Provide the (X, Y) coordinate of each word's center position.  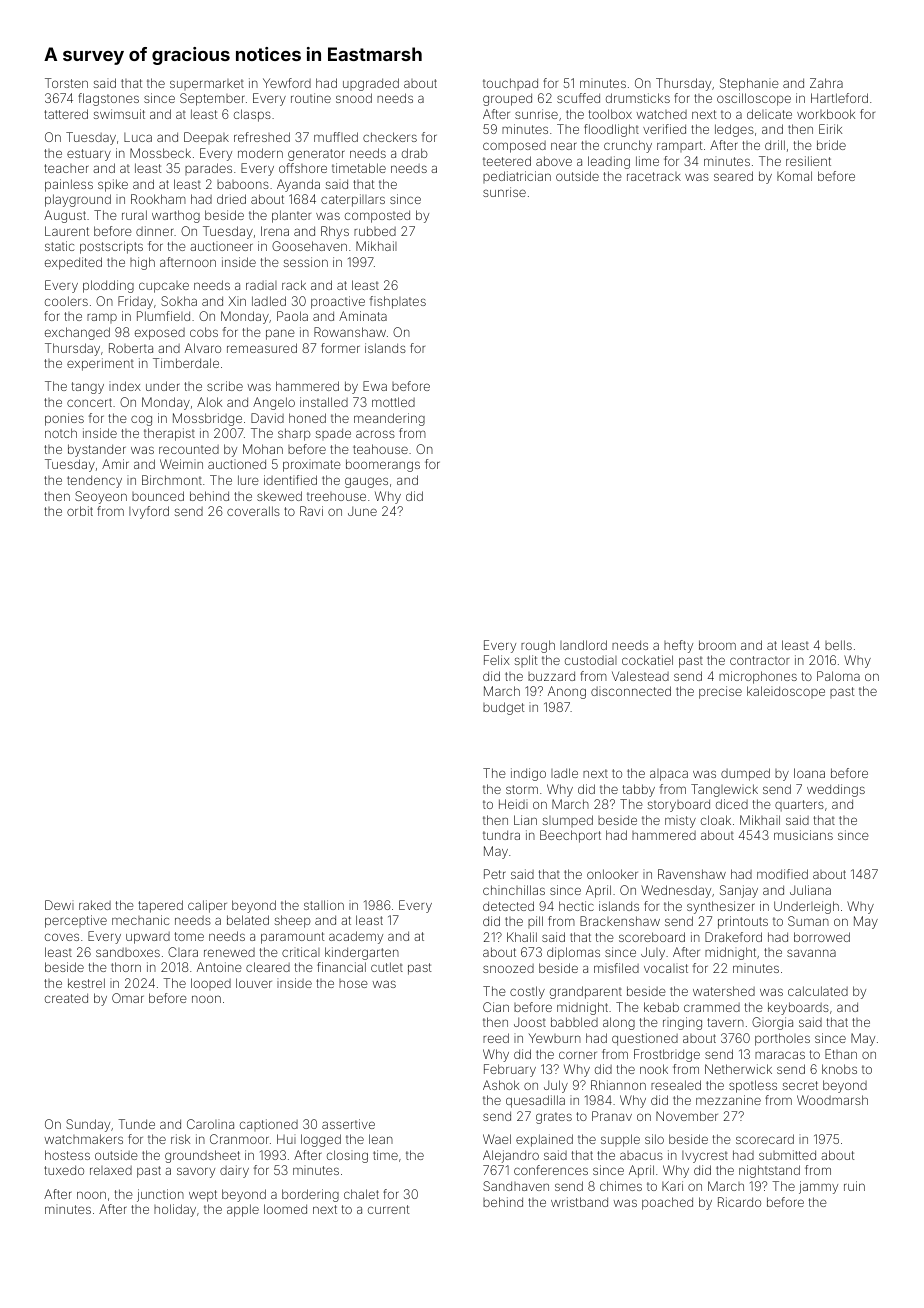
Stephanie (749, 84)
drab (415, 153)
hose (353, 983)
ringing (682, 1023)
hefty (678, 646)
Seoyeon (101, 497)
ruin (854, 1186)
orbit (80, 511)
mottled (393, 402)
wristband (579, 1202)
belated (248, 920)
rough (538, 646)
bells (838, 645)
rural (134, 215)
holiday (175, 1210)
